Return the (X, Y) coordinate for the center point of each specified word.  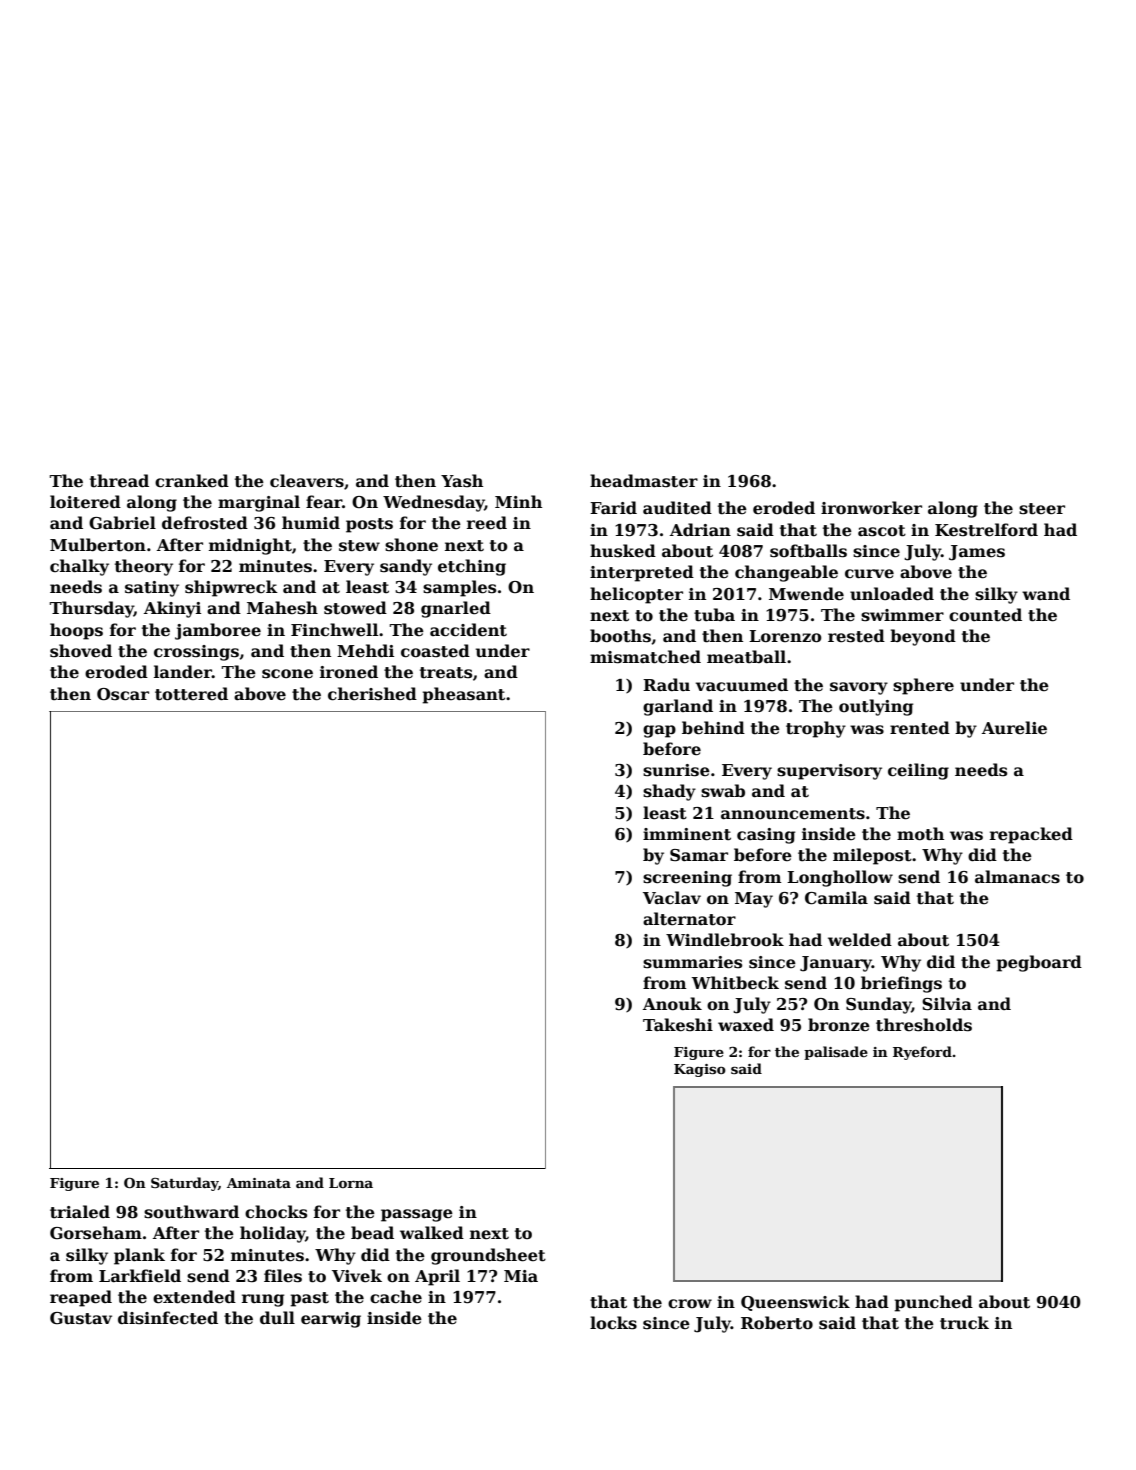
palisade (836, 1053)
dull (277, 1317)
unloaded (892, 594)
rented (920, 728)
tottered (191, 694)
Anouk (672, 1004)
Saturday (184, 1184)
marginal (259, 503)
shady (669, 792)
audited (677, 508)
